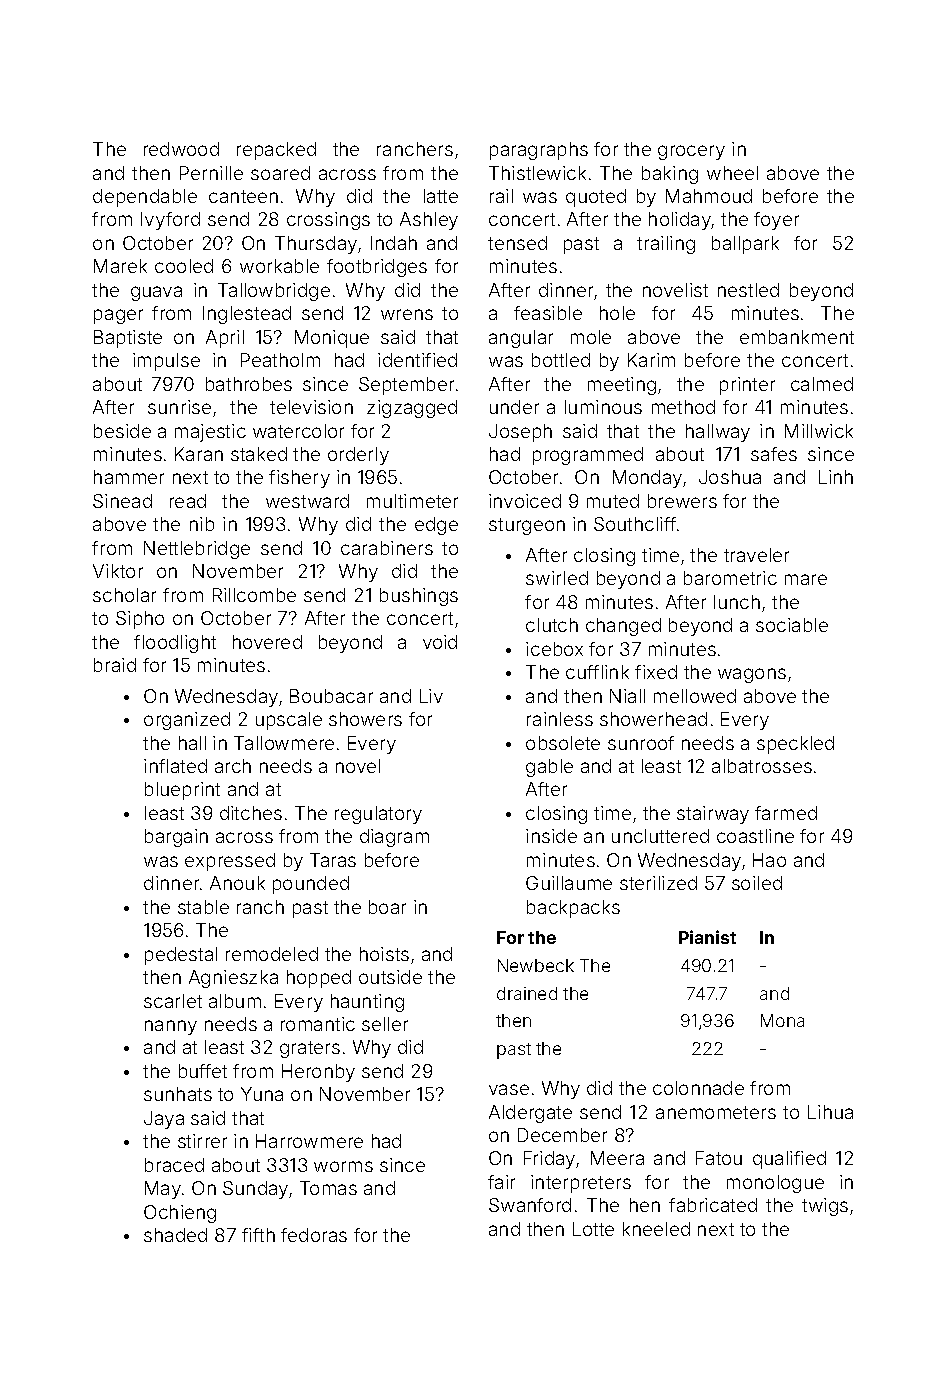 The height and width of the screenshot is (1373, 948). I want to click on arch, so click(233, 766).
